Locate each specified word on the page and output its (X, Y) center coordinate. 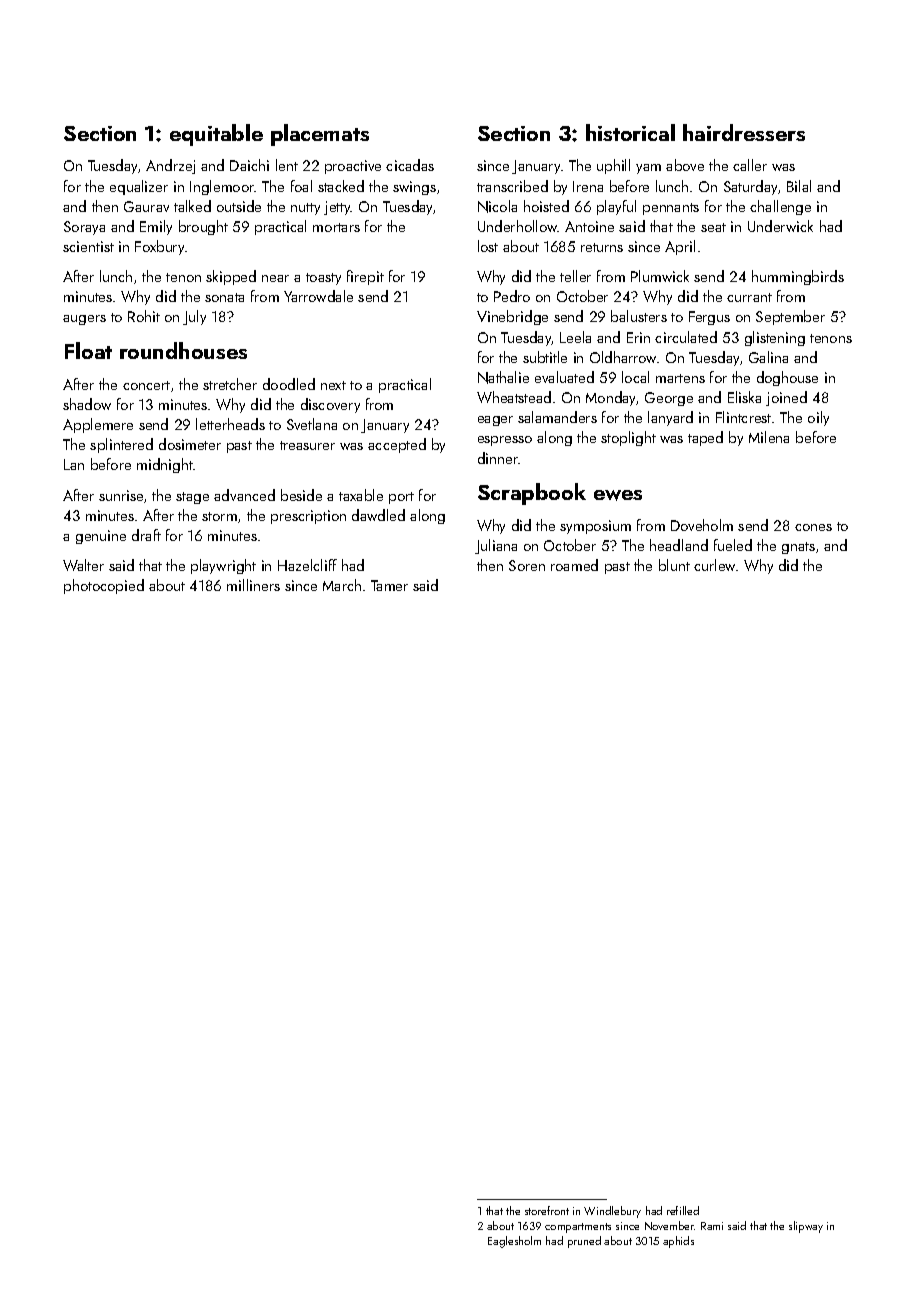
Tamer (389, 585)
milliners (253, 585)
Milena (769, 437)
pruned (584, 1242)
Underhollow (518, 226)
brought (203, 227)
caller (750, 165)
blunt (674, 565)
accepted (397, 445)
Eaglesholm (514, 1242)
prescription (308, 517)
